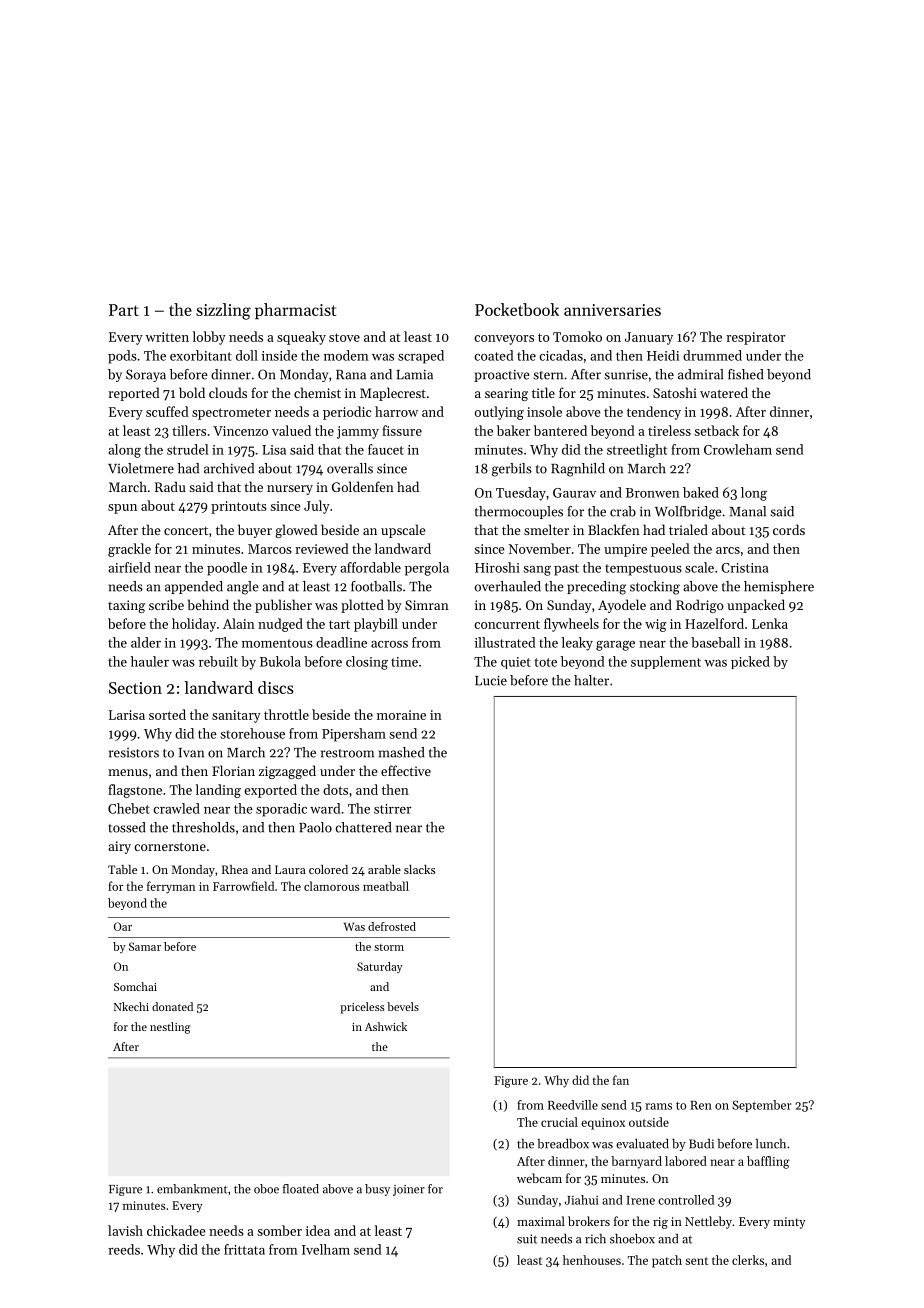 The height and width of the screenshot is (1308, 924). What do you see at coordinates (621, 1080) in the screenshot?
I see `fan` at bounding box center [621, 1080].
